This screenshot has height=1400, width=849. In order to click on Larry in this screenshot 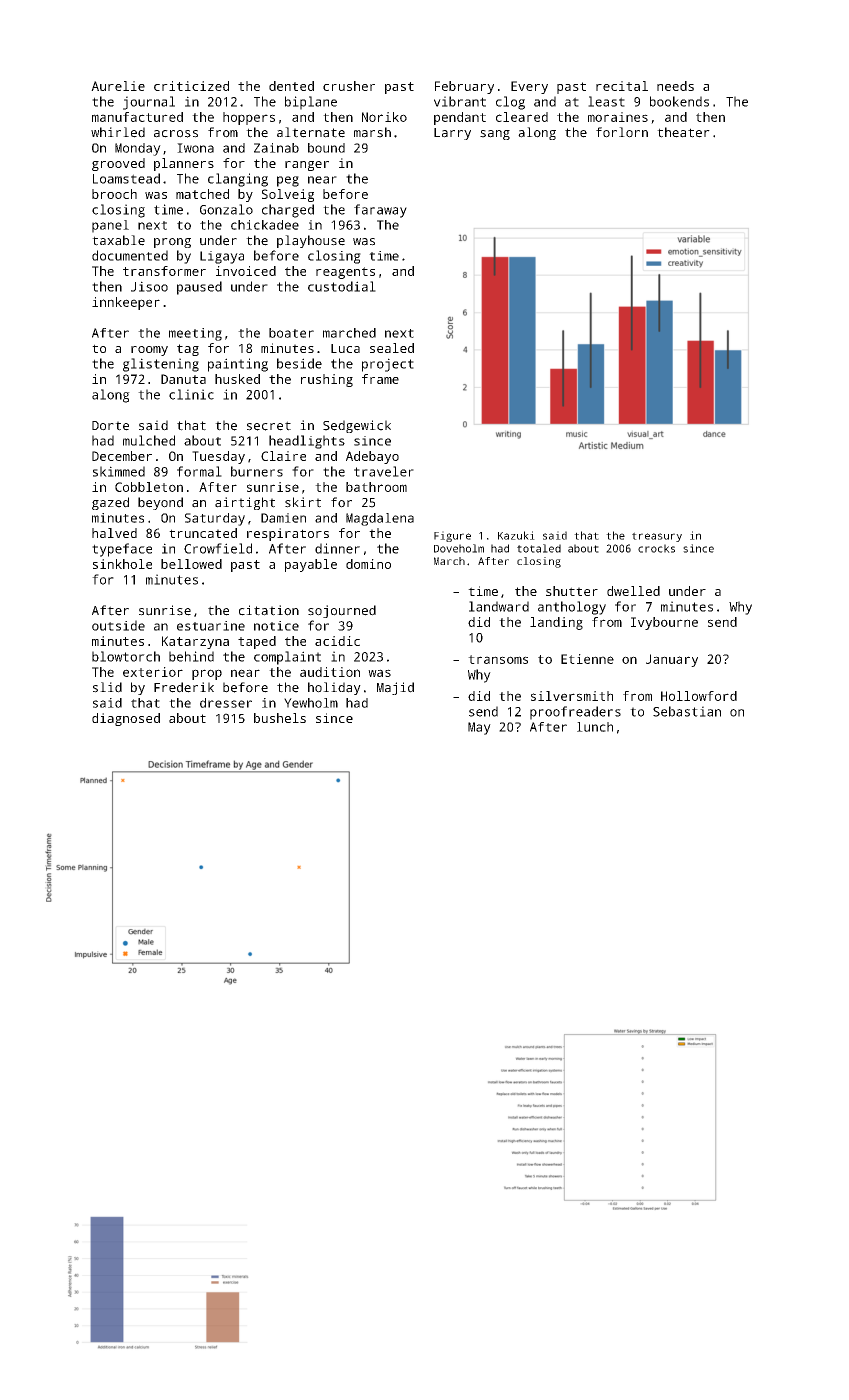, I will do `click(452, 134)`.
